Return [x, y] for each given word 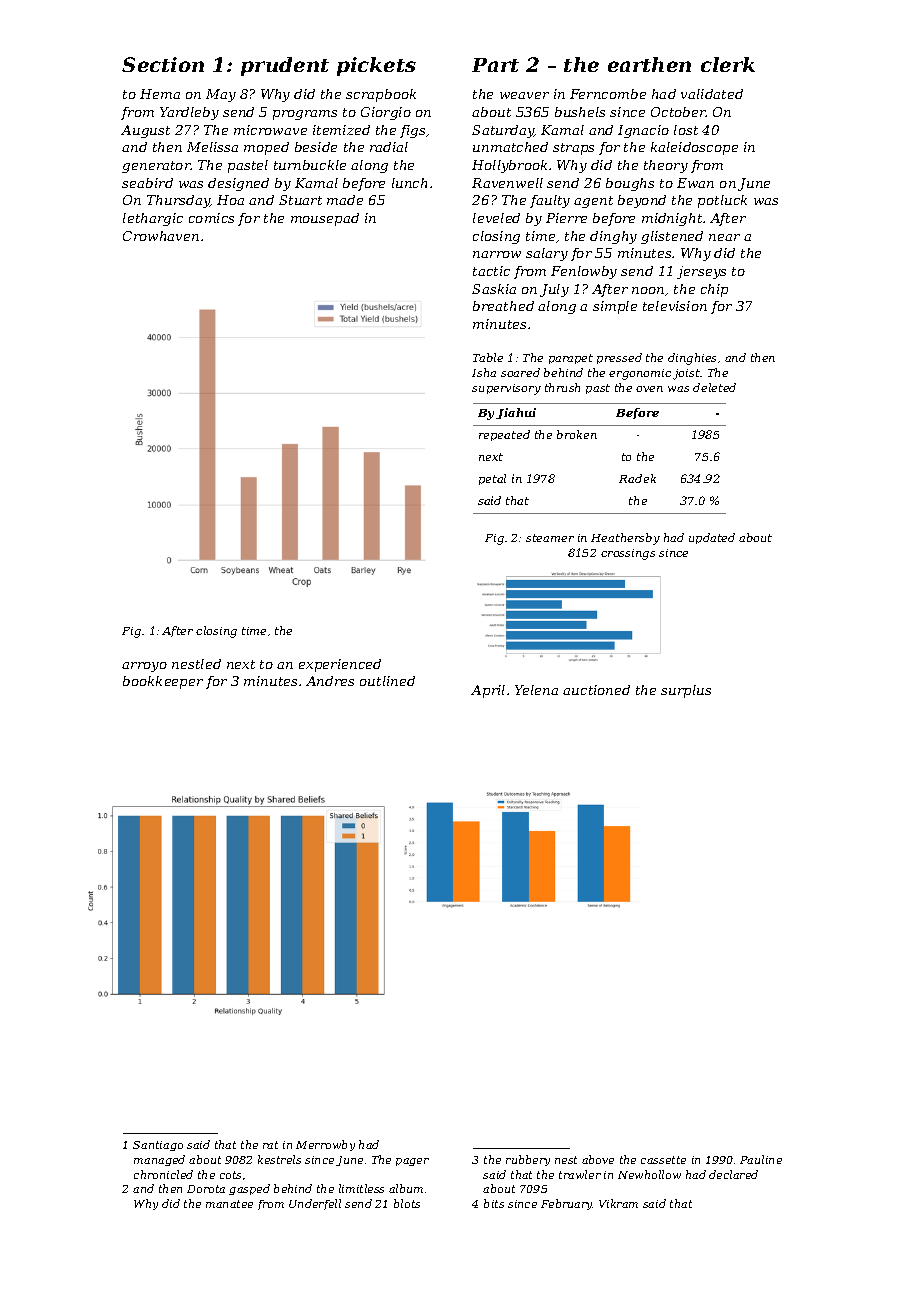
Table [488, 357]
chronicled [163, 1174]
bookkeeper [163, 682]
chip [714, 290]
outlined [387, 681]
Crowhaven [161, 236]
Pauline [761, 1159]
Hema [160, 94]
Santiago [158, 1146]
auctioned [596, 690]
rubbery [528, 1160]
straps [573, 149]
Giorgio [386, 113]
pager [412, 1162]
